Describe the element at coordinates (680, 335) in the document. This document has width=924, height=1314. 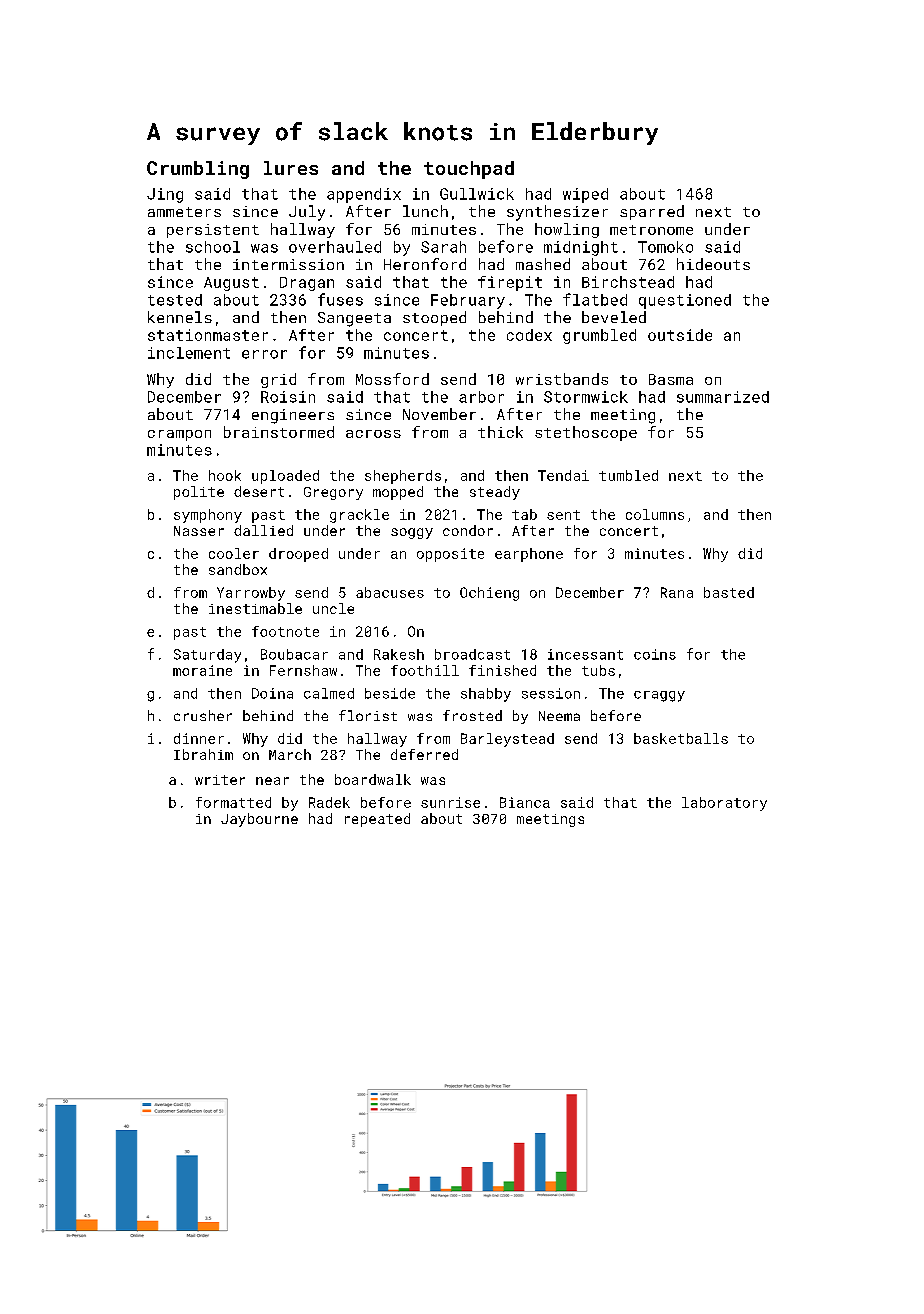
I see `outside` at that location.
